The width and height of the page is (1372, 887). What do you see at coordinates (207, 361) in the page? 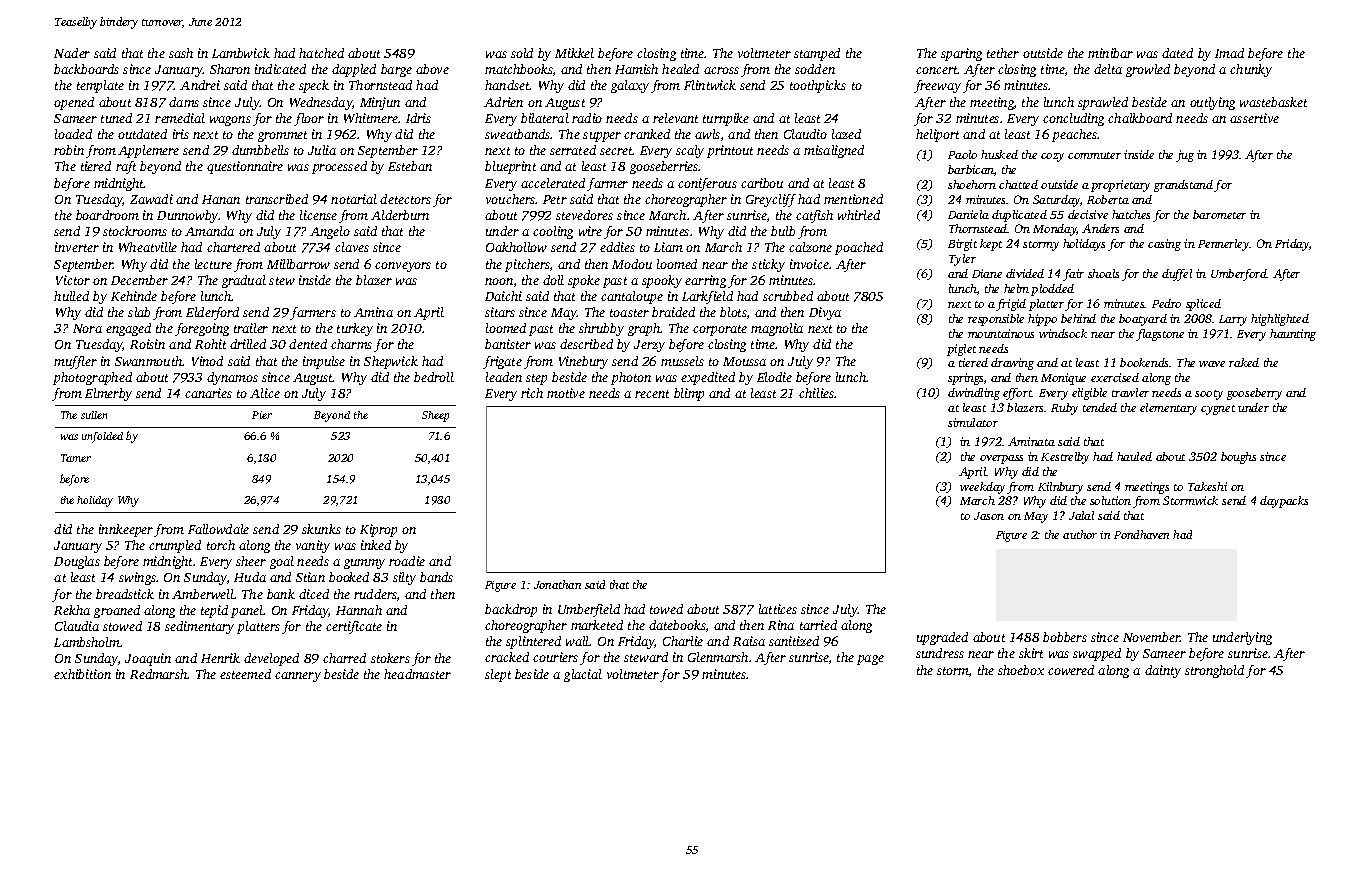
I see `Vinod` at bounding box center [207, 361].
